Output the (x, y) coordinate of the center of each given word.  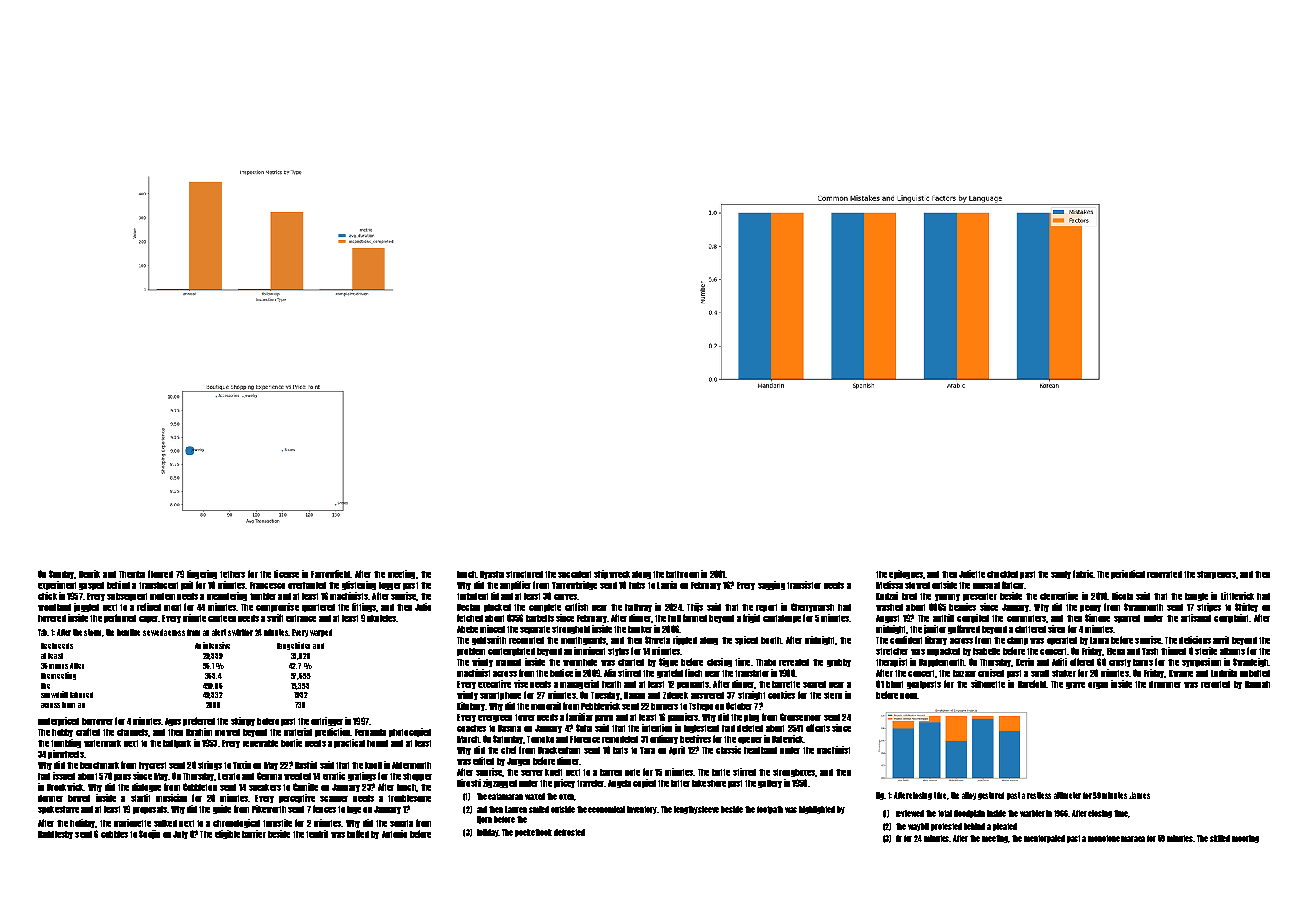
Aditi (1059, 662)
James (1140, 795)
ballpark (177, 744)
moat (172, 607)
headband (760, 750)
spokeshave (58, 810)
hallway (638, 608)
